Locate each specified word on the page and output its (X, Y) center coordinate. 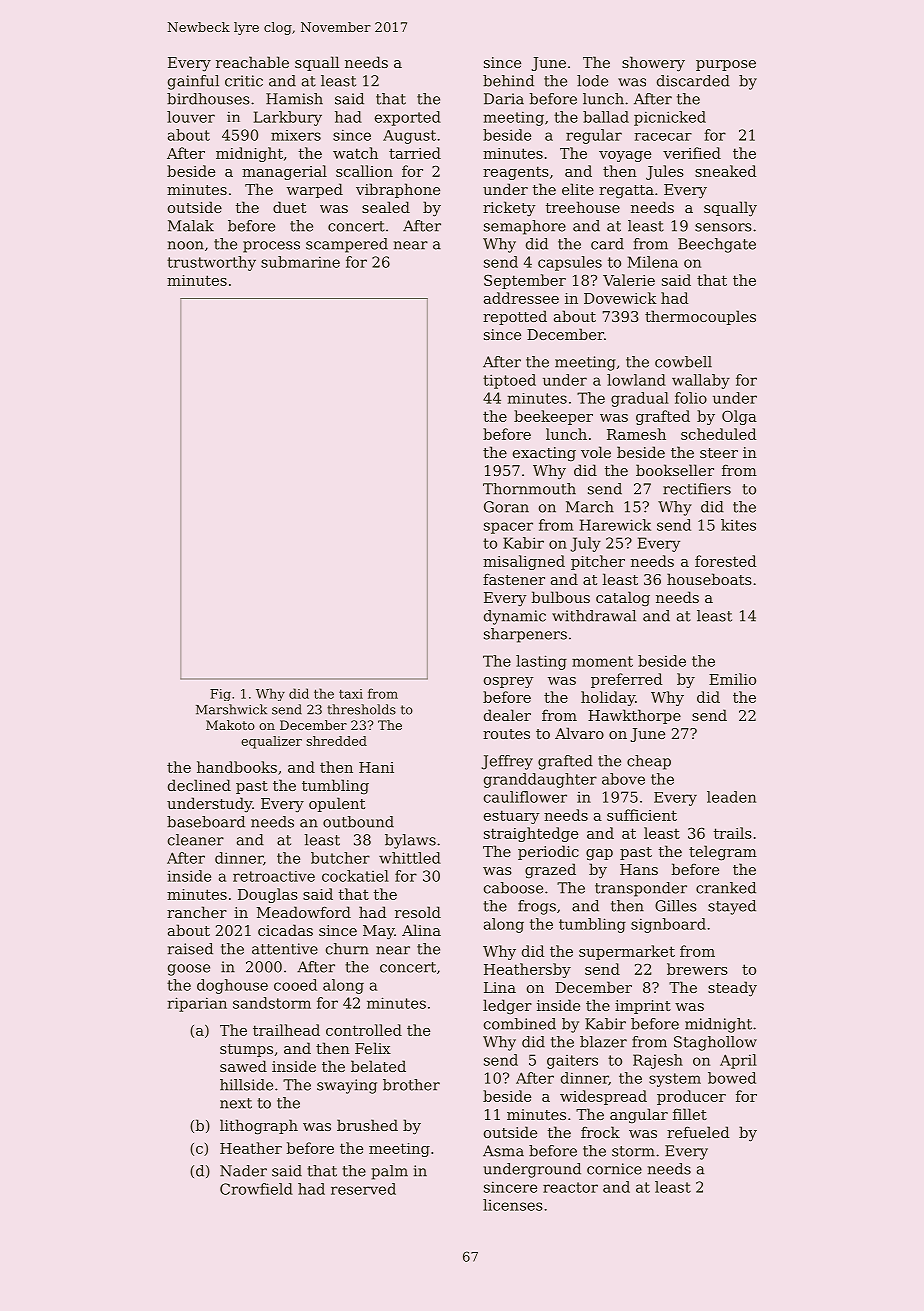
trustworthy (211, 263)
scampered (347, 245)
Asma (503, 1151)
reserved (363, 1189)
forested (725, 561)
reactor (570, 1187)
